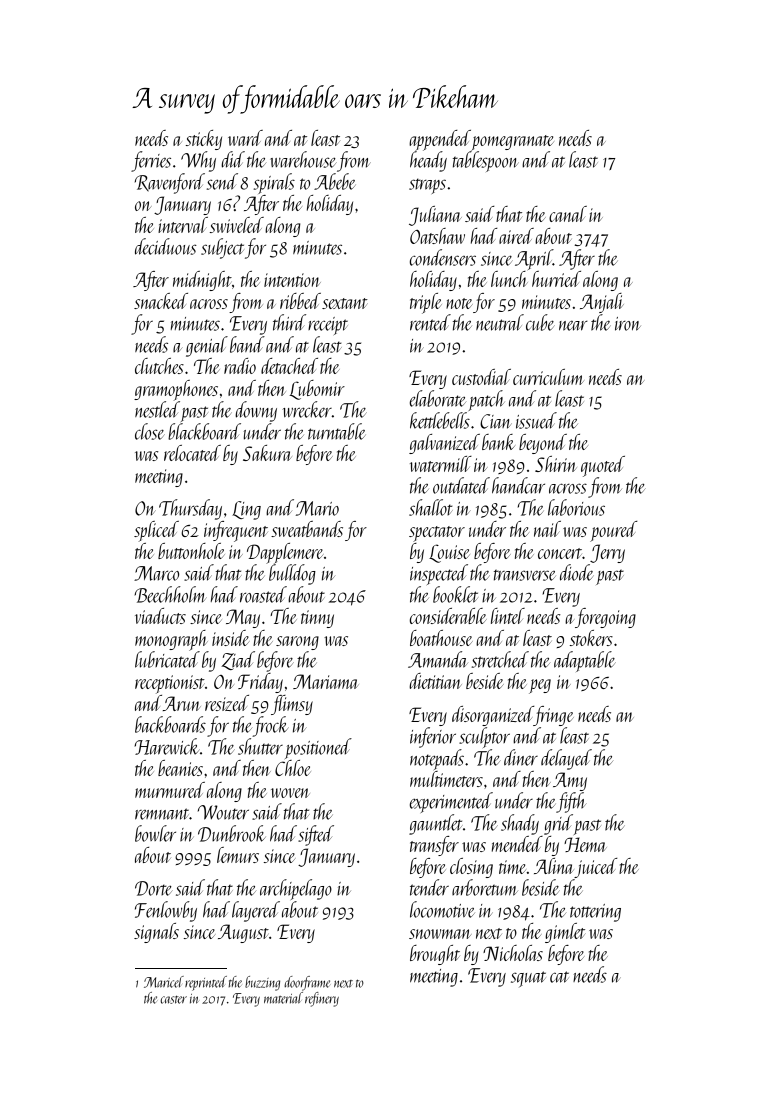 The width and height of the screenshot is (780, 1107). What do you see at coordinates (227, 703) in the screenshot?
I see `resized` at bounding box center [227, 703].
